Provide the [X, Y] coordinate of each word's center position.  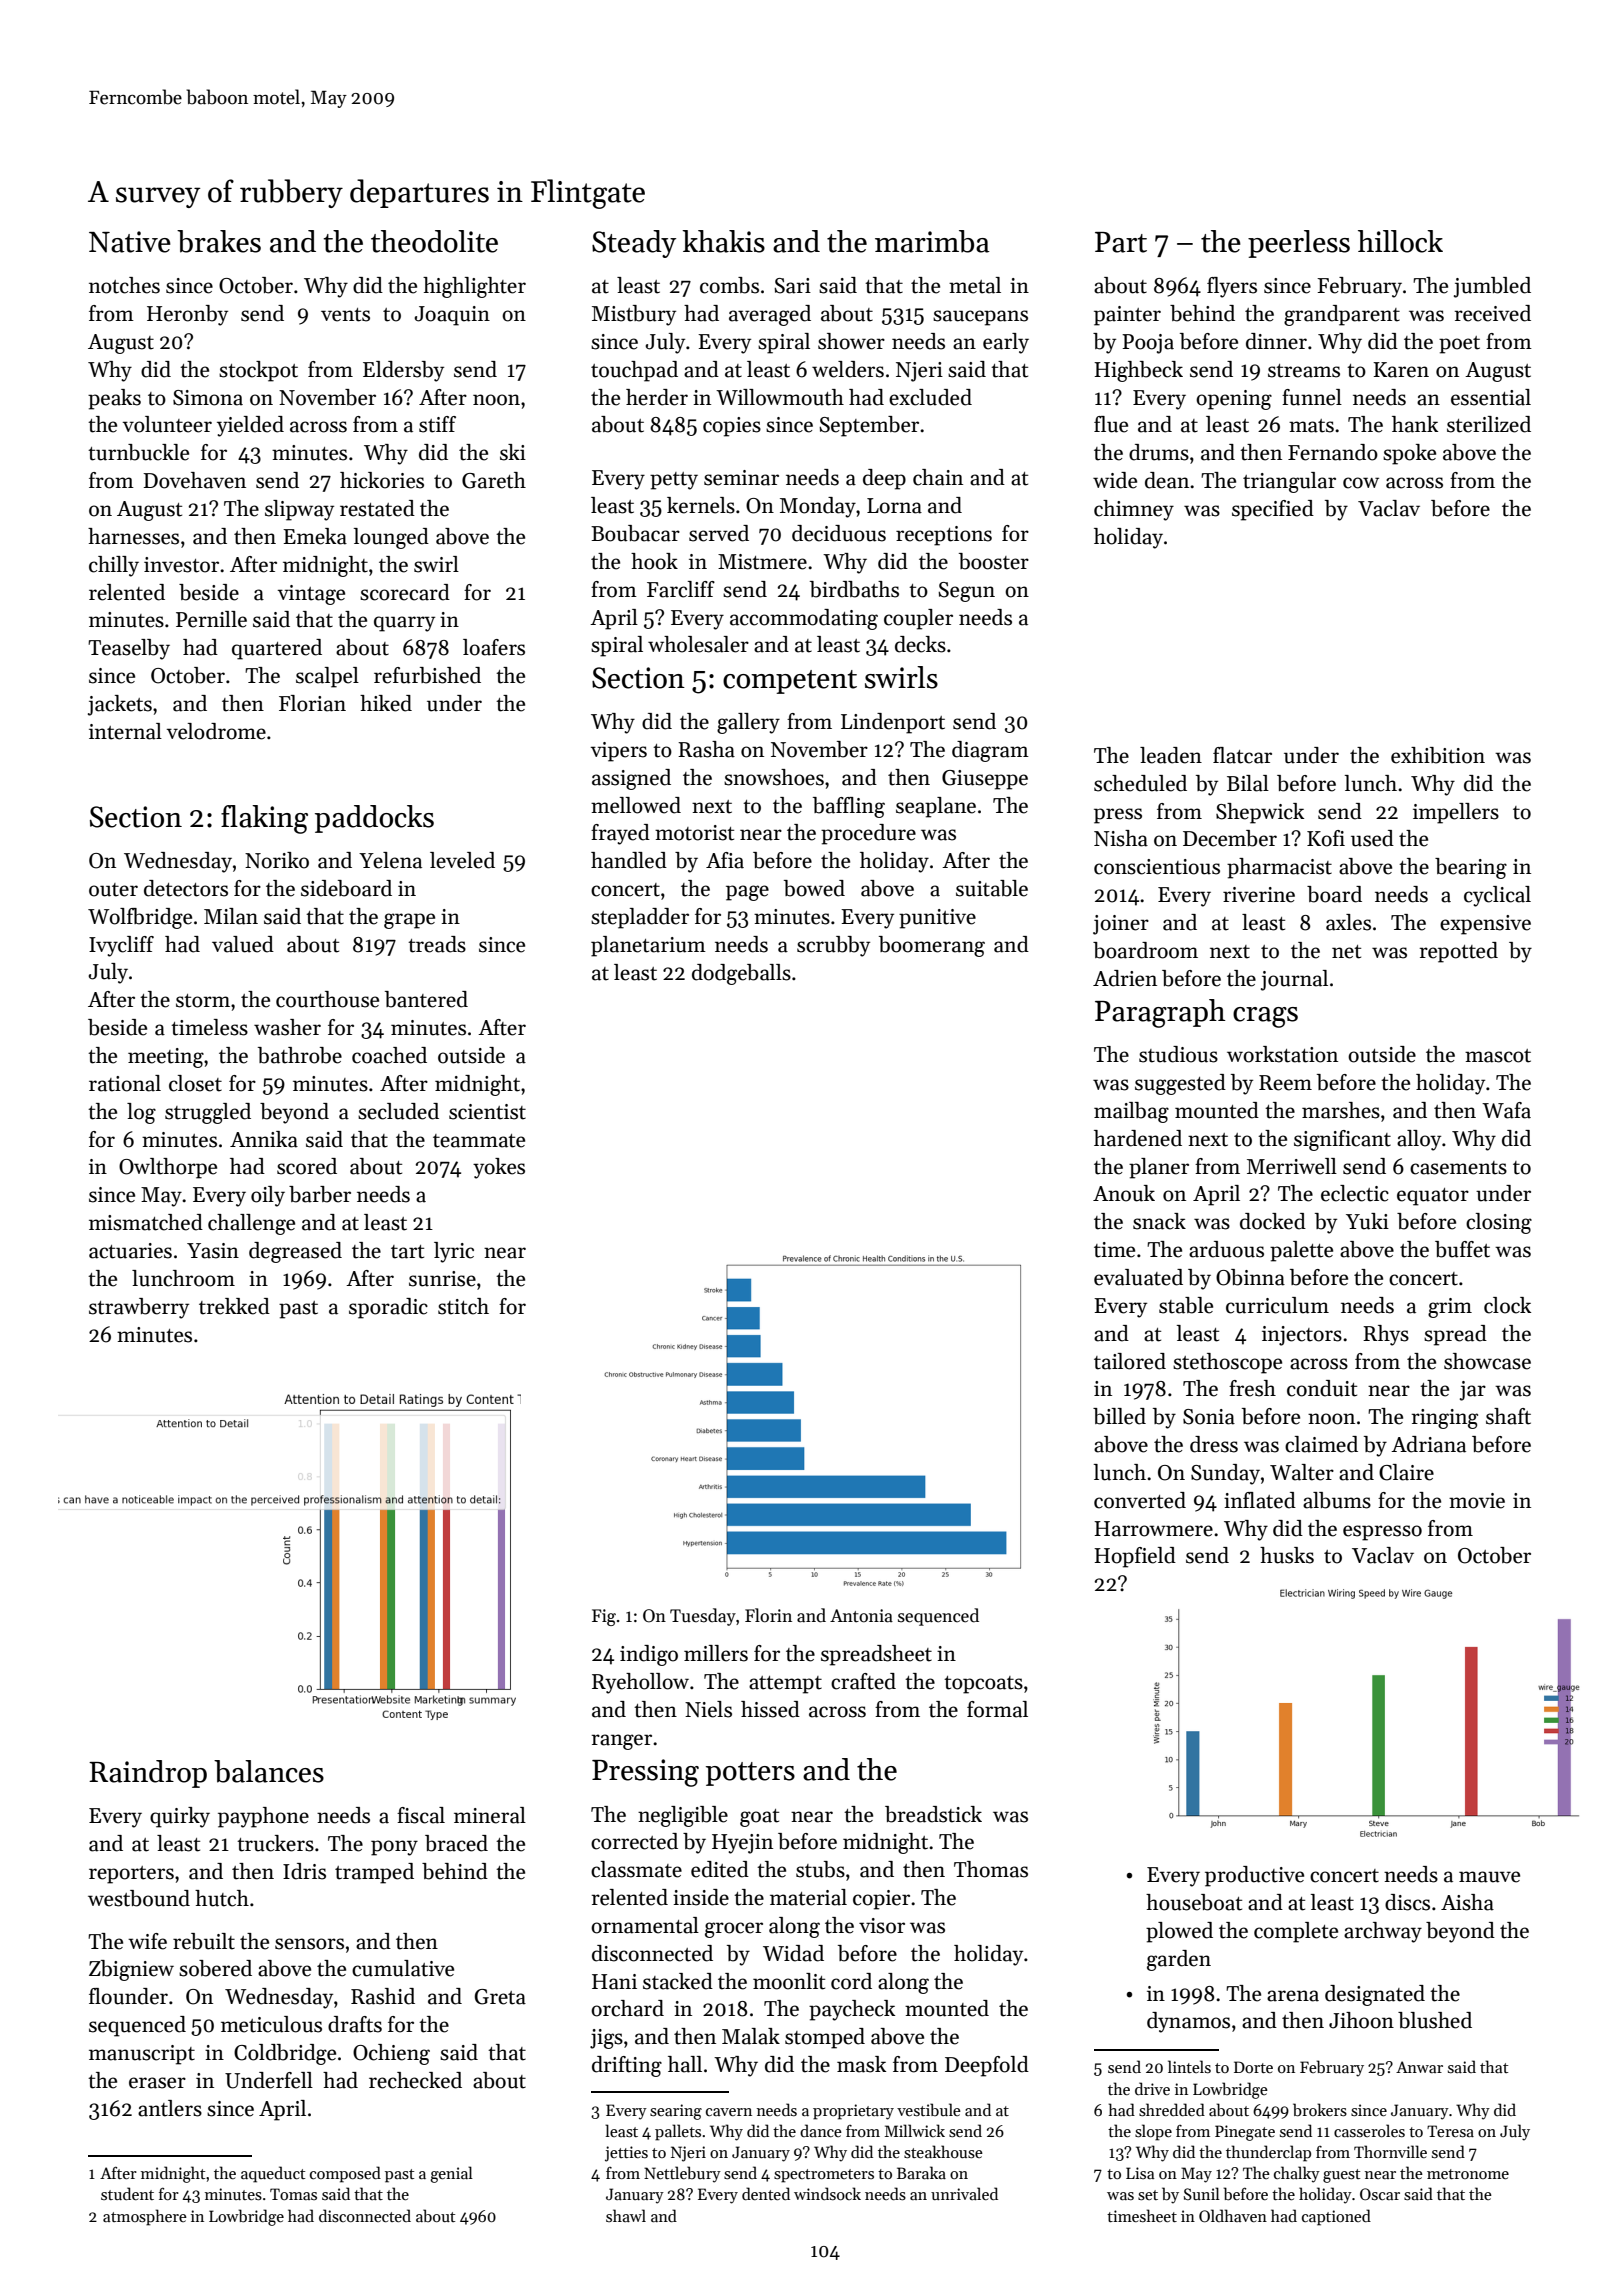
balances [269, 1771]
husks [1287, 1555]
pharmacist [1279, 868]
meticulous [271, 2024]
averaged [770, 315]
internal [125, 731]
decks [920, 644]
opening [1234, 400]
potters [750, 1774]
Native [130, 242]
